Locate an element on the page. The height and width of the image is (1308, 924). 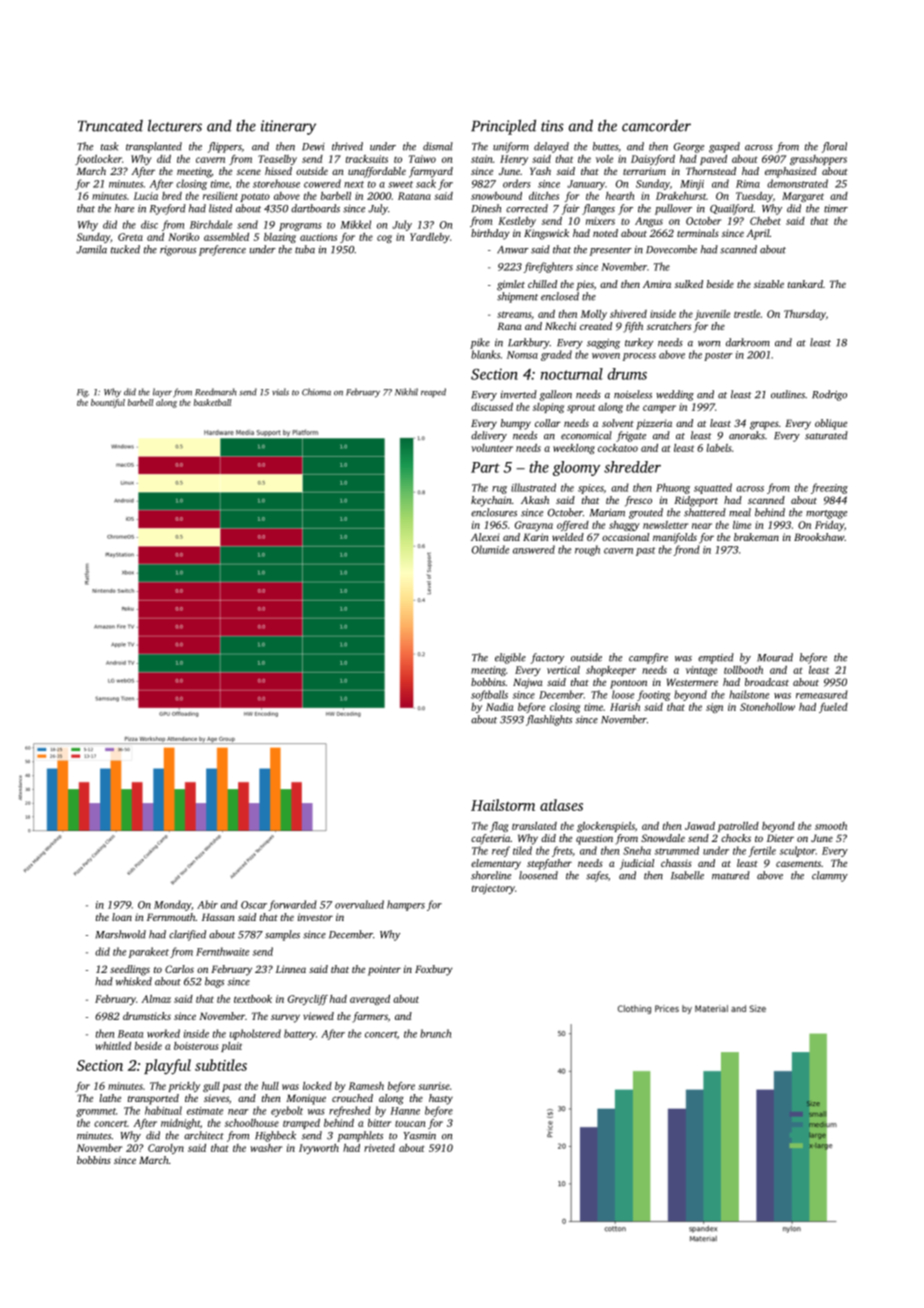
rigorous is located at coordinates (178, 251).
